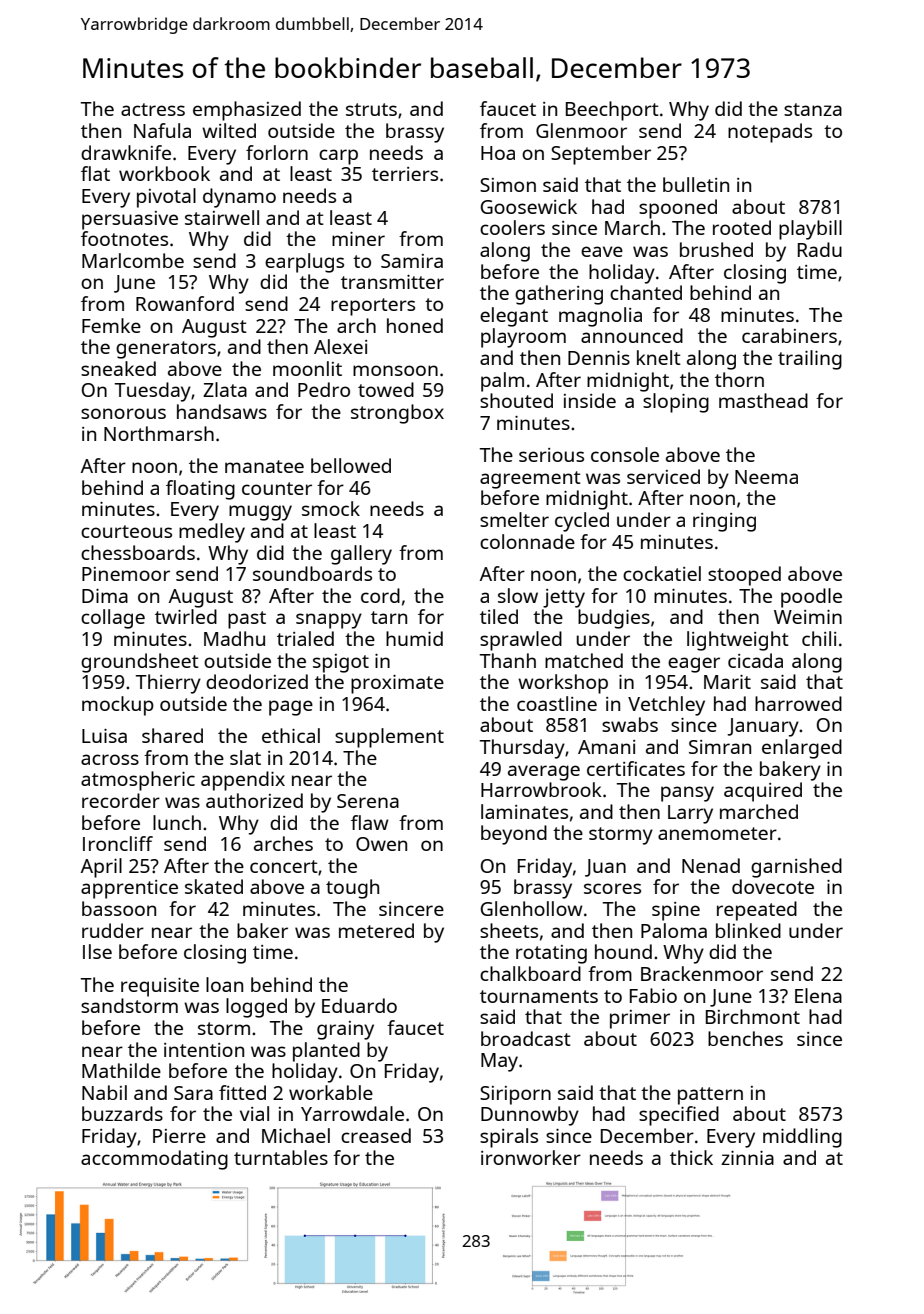  What do you see at coordinates (351, 465) in the screenshot?
I see `bellowed` at bounding box center [351, 465].
